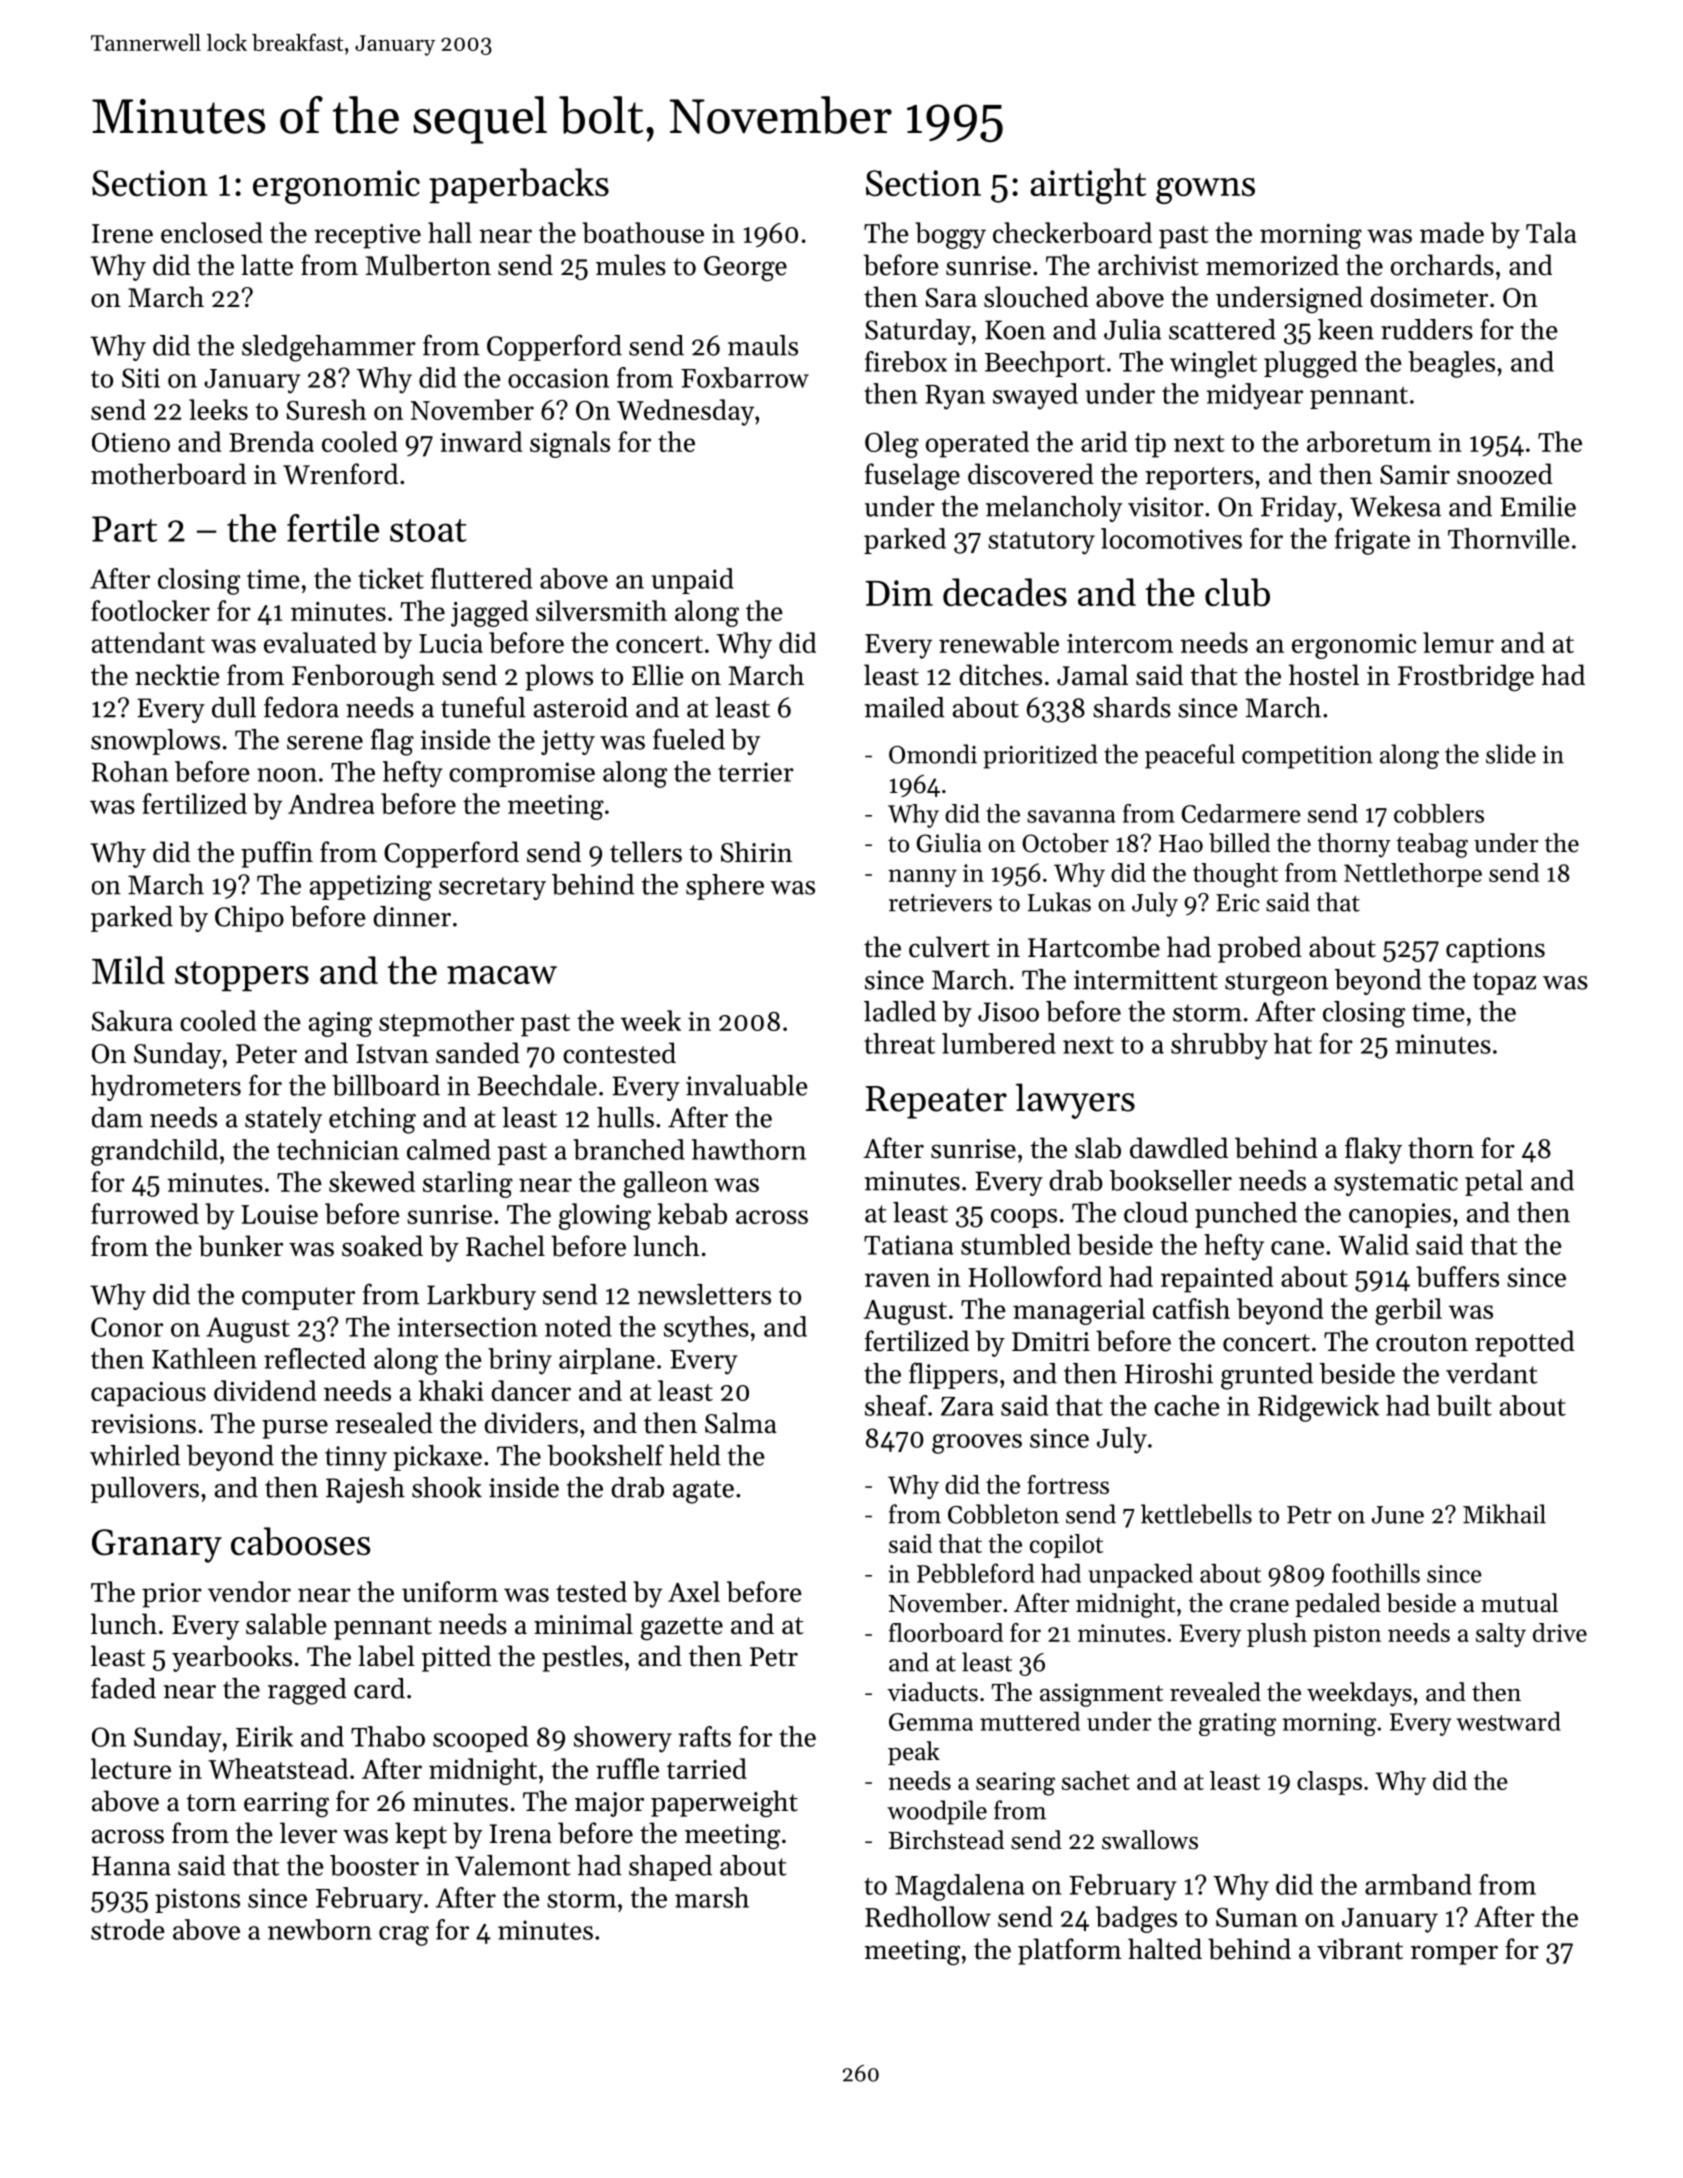 Image resolution: width=1683 pixels, height=2178 pixels. What do you see at coordinates (249, 919) in the screenshot?
I see `Chipo` at bounding box center [249, 919].
